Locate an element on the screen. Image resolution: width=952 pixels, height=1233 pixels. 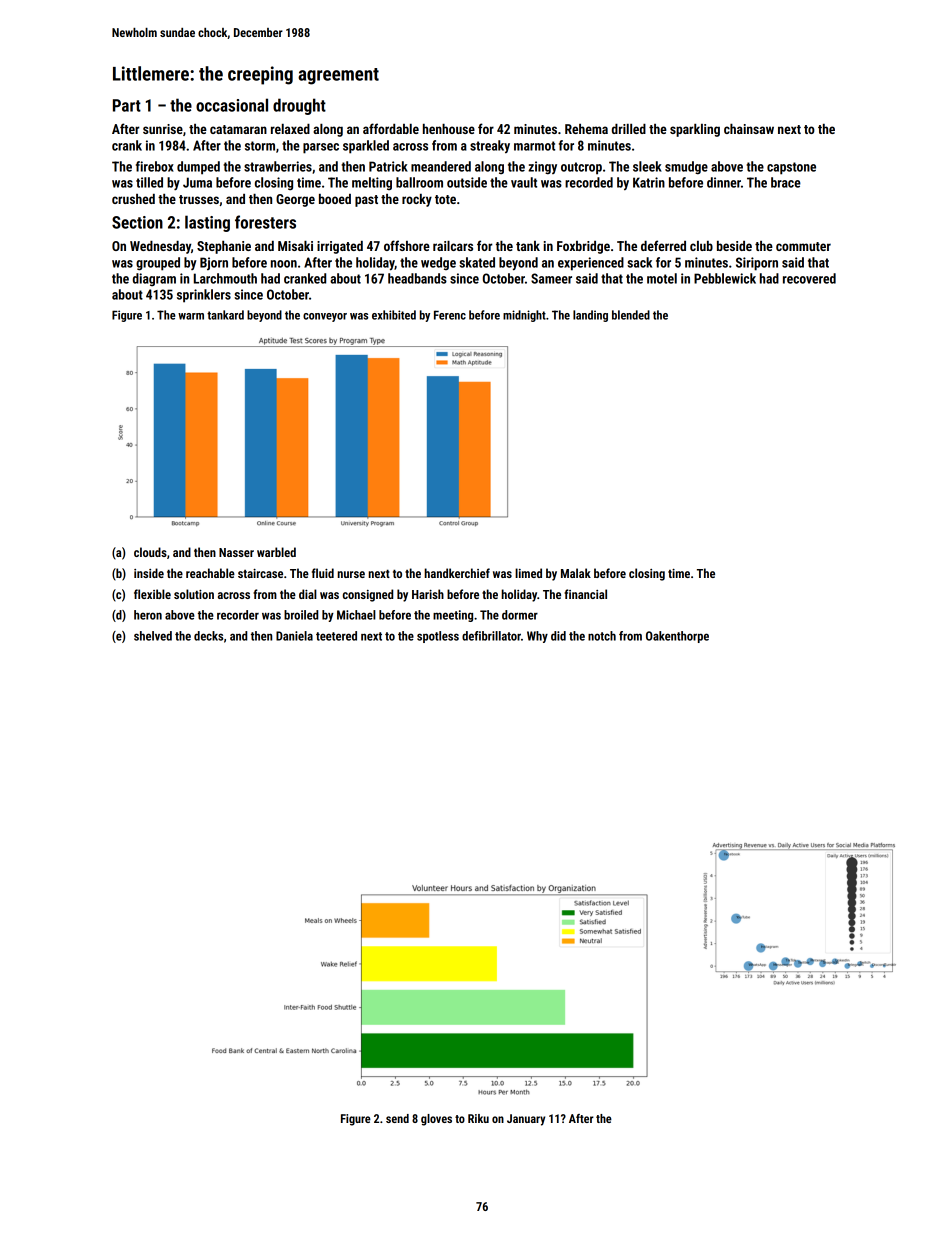
decks is located at coordinates (208, 636).
